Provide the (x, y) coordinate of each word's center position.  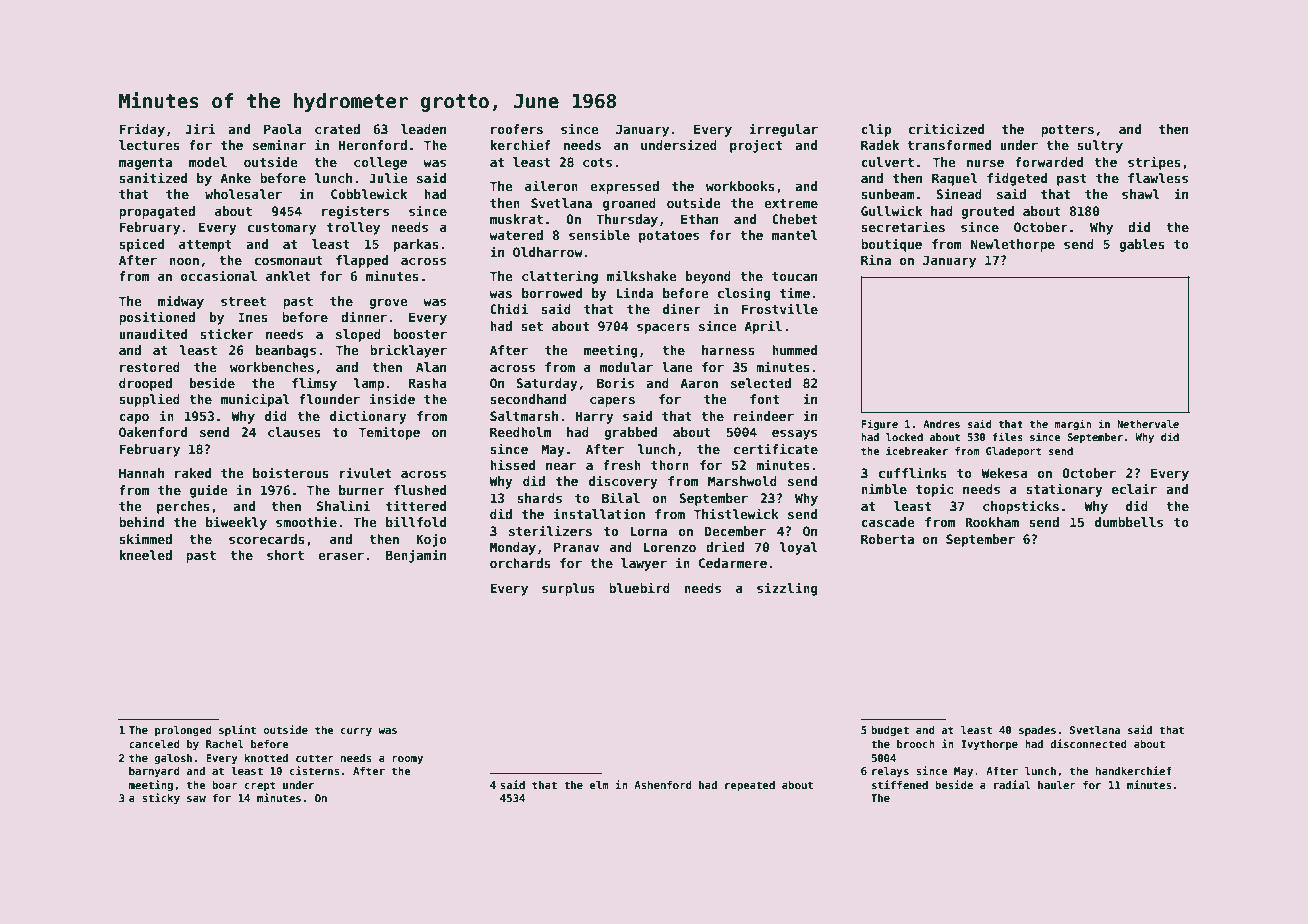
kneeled (145, 555)
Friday (142, 130)
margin (1072, 424)
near (561, 466)
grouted (987, 212)
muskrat (516, 219)
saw (196, 799)
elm (599, 785)
